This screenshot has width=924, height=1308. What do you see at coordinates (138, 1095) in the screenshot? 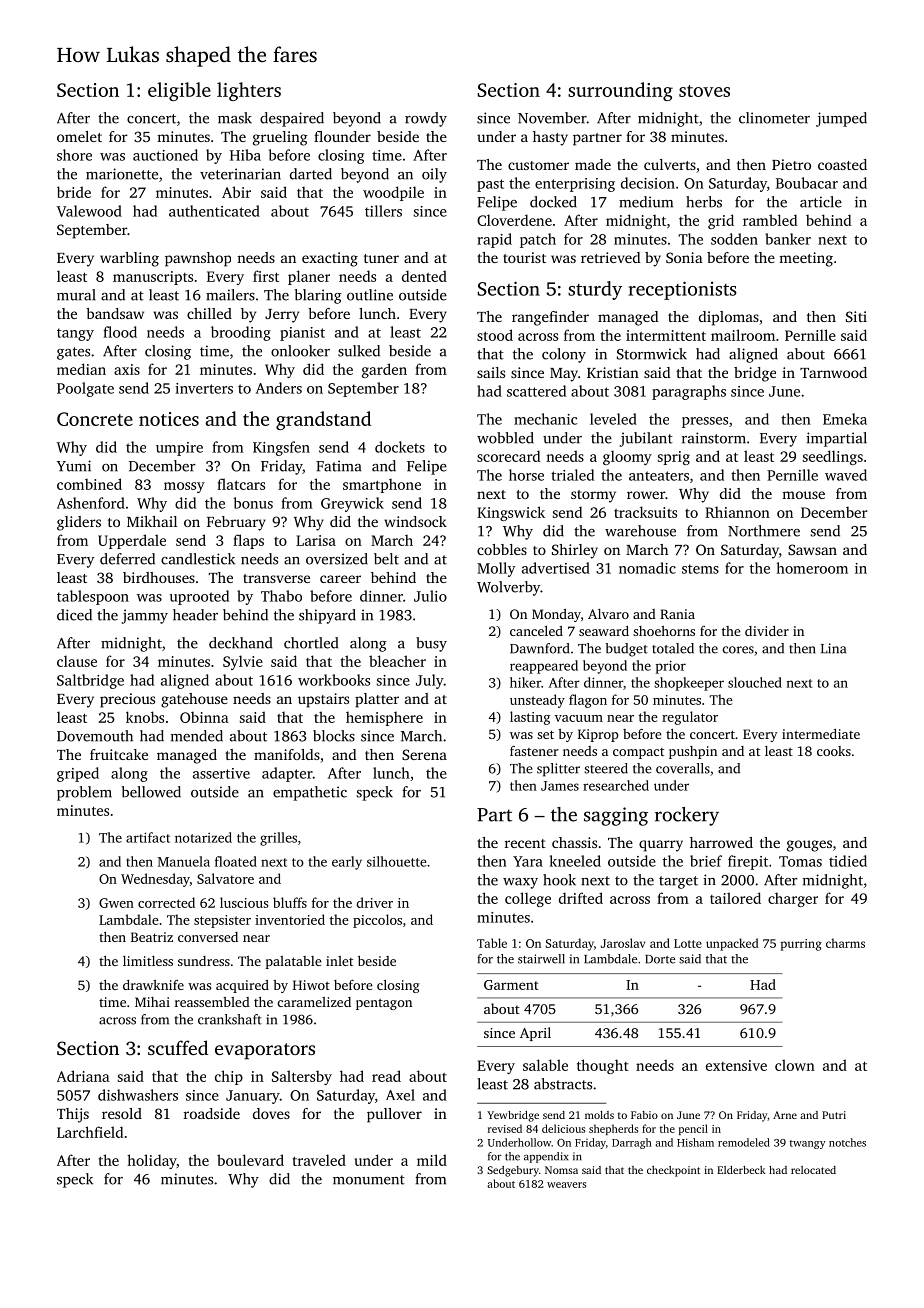
I see `dishwashers` at bounding box center [138, 1095].
